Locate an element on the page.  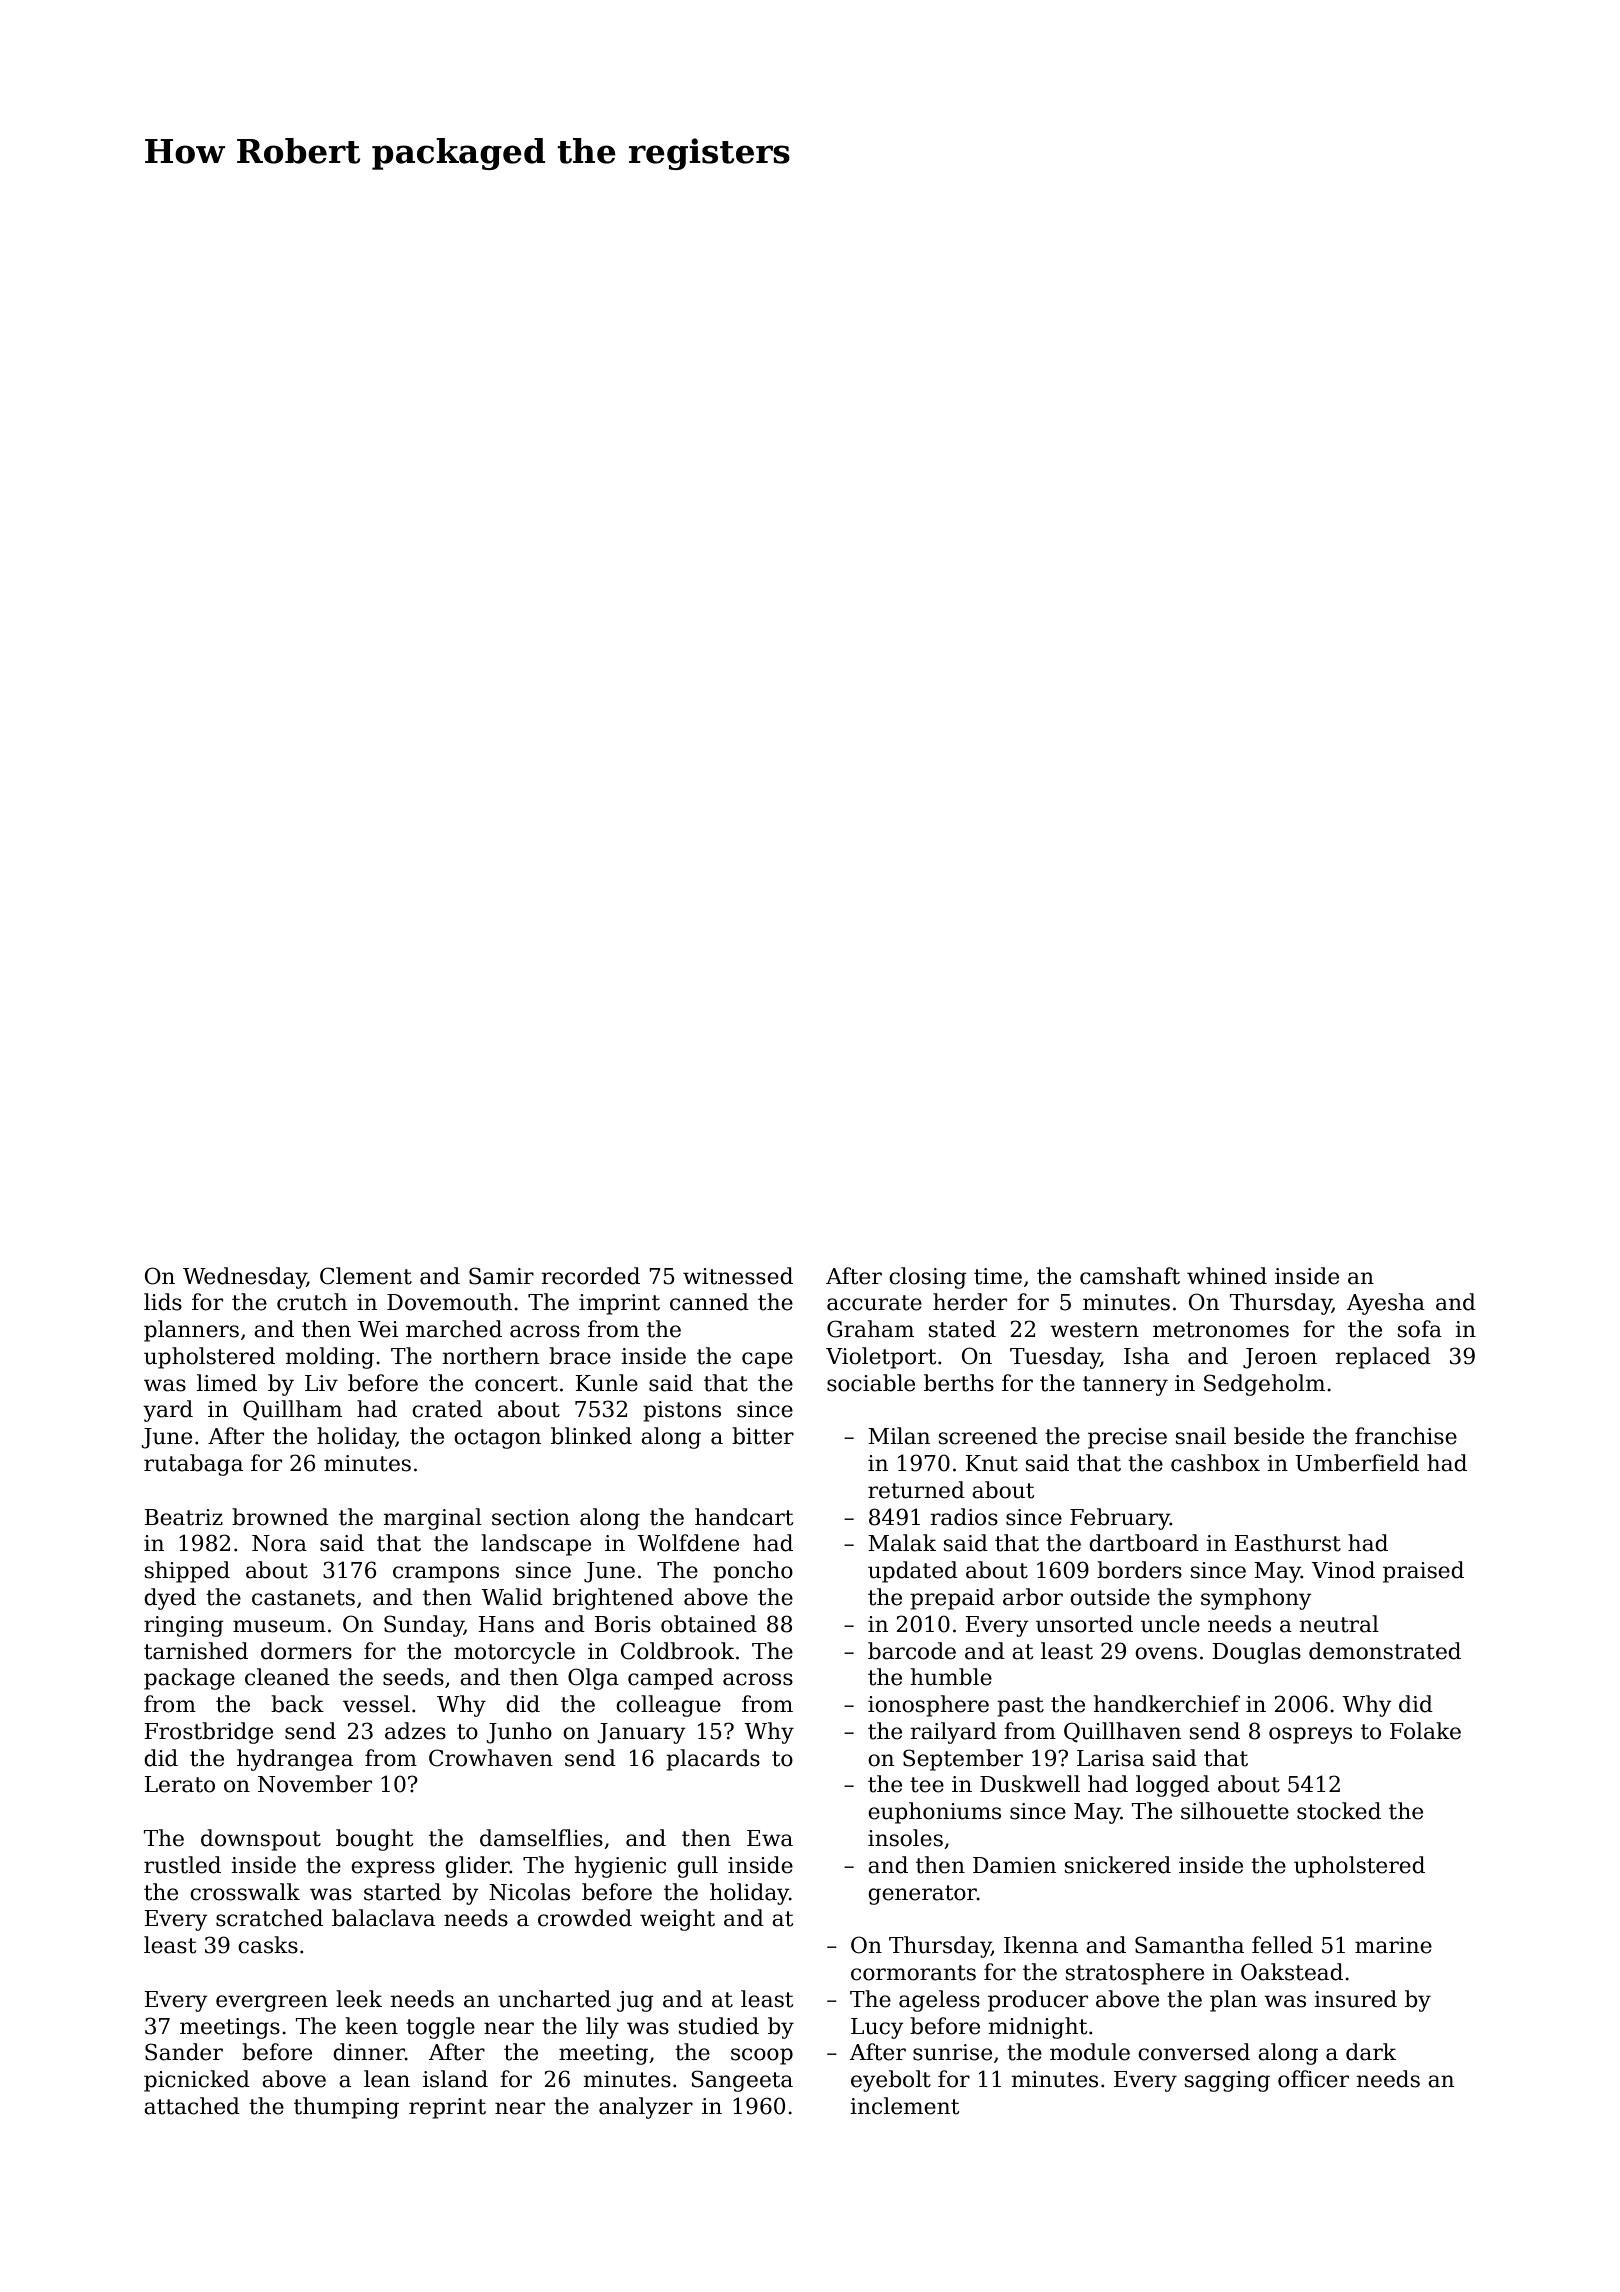
handkerchief is located at coordinates (1167, 1704).
